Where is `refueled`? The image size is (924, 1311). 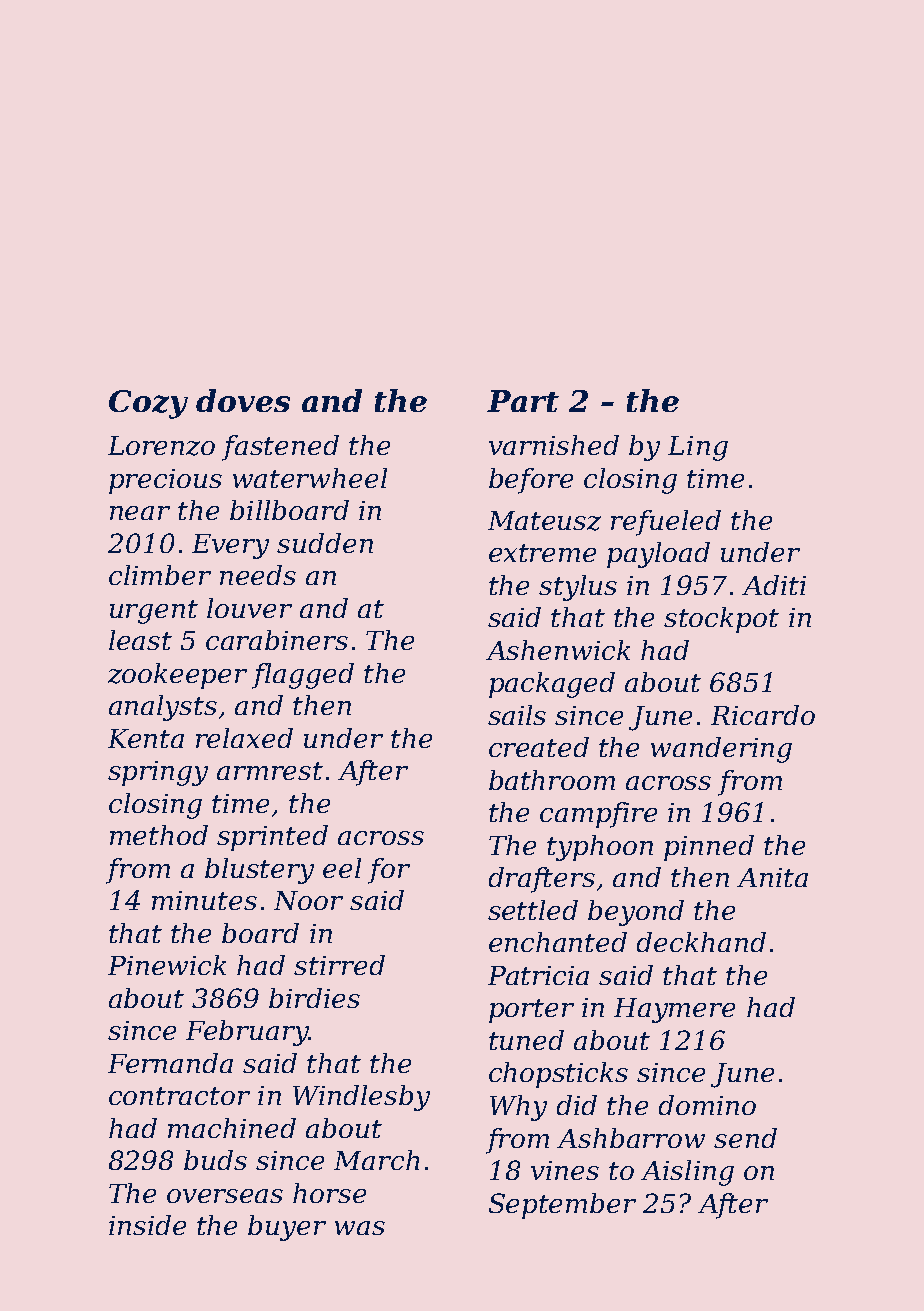 refueled is located at coordinates (666, 523).
